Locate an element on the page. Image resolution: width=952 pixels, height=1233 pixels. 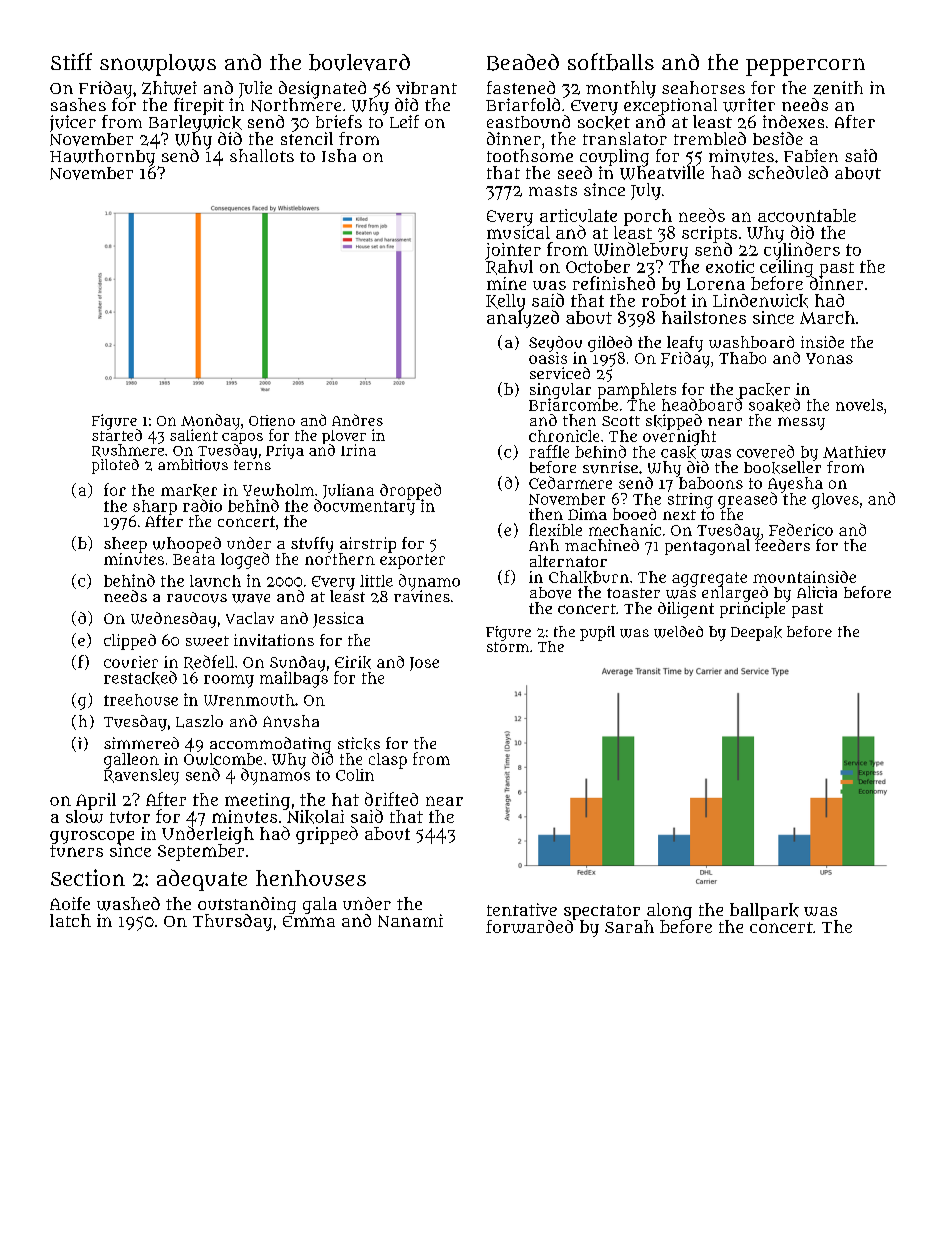
seahorses is located at coordinates (703, 87).
